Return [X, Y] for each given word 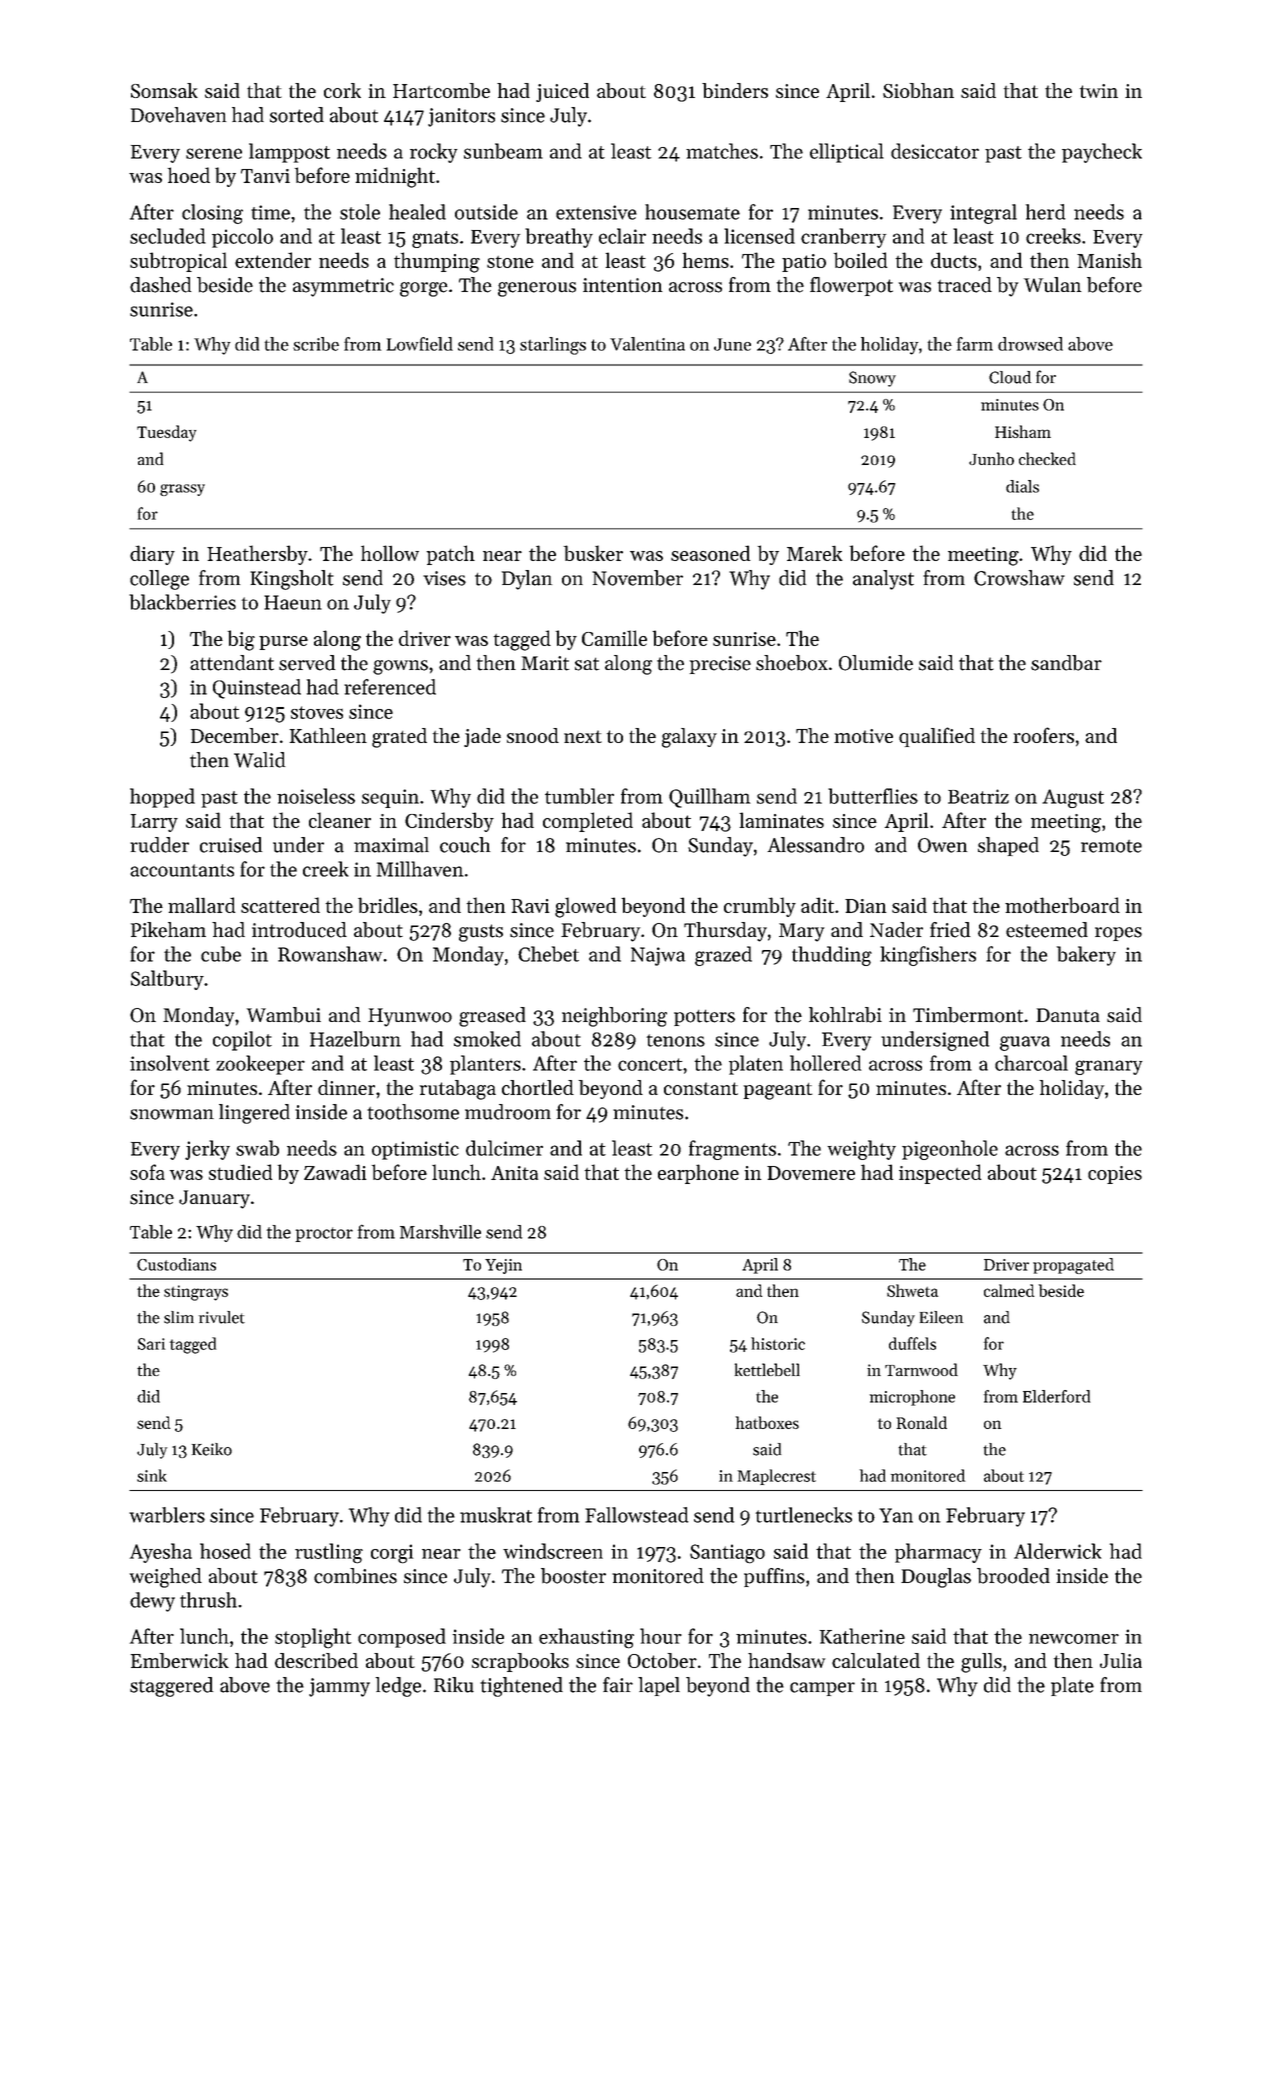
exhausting [586, 1638]
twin [1099, 91]
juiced [562, 92]
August [1073, 798]
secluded [168, 236]
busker [593, 553]
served [307, 663]
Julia [1121, 1660]
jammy [339, 1687]
